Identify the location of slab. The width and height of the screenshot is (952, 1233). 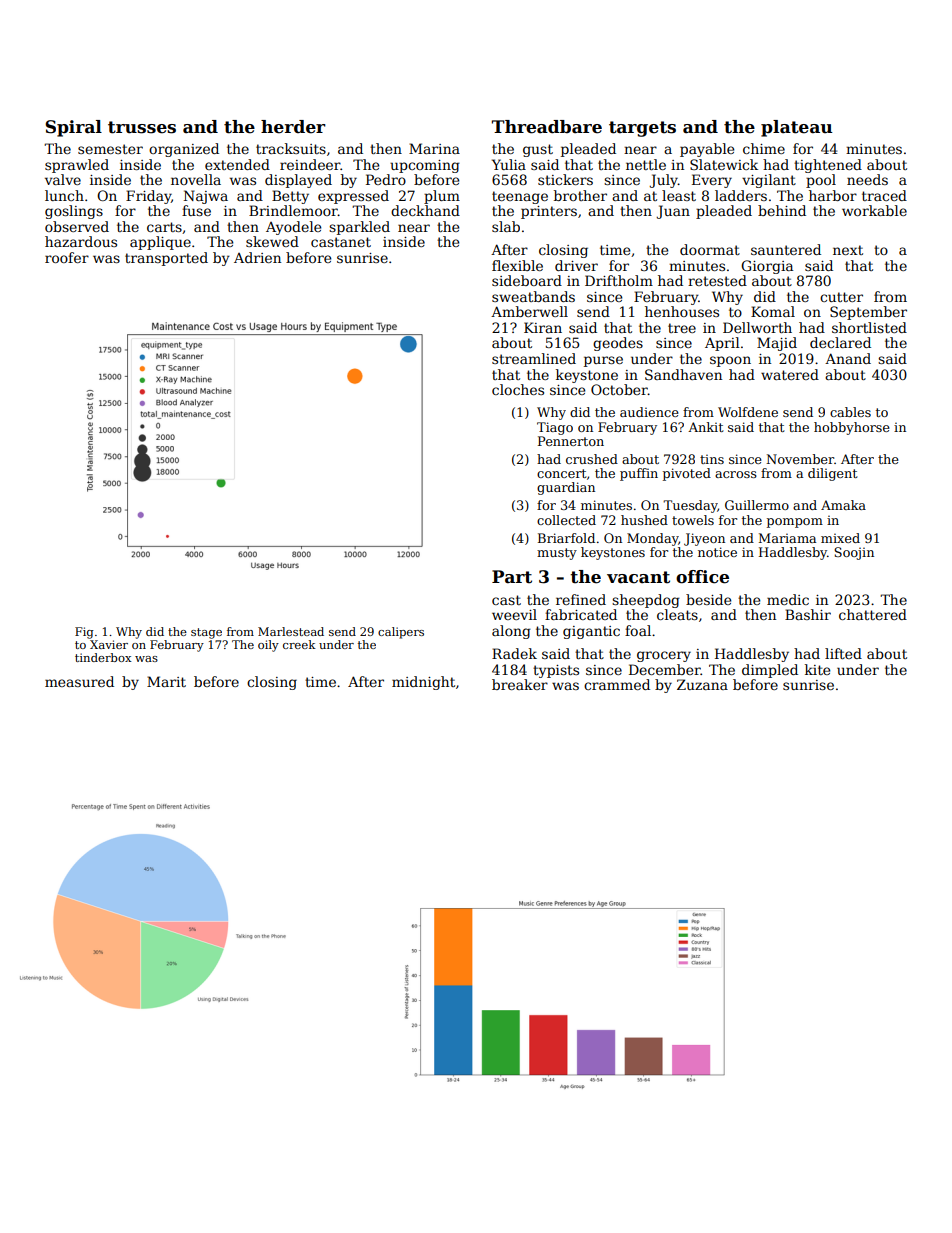
(506, 226).
